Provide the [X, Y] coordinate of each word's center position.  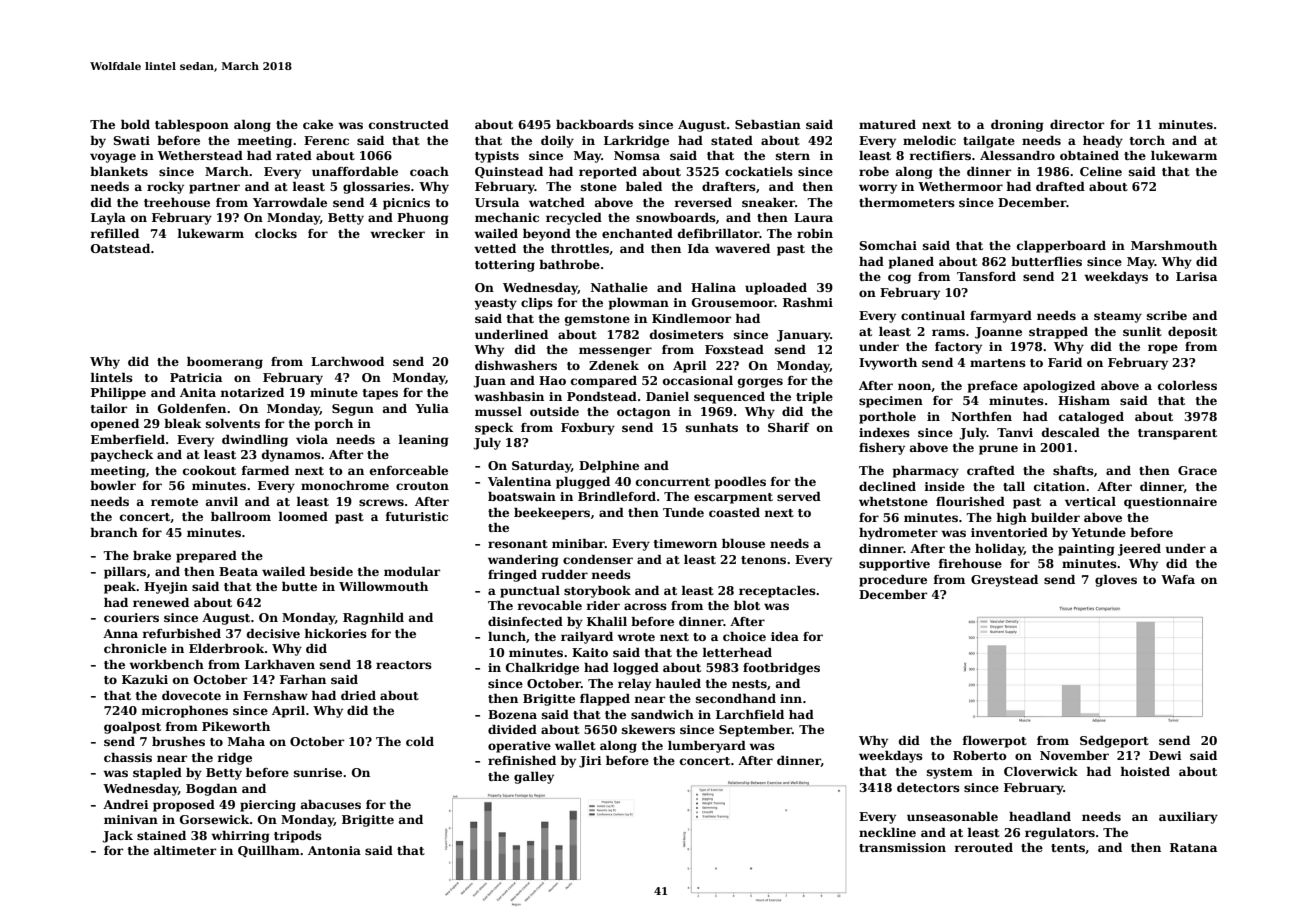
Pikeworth [236, 726]
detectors [928, 787]
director [1077, 124]
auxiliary [1188, 818]
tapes [380, 394]
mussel [498, 411]
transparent [1177, 434]
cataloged [1091, 418]
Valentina [519, 481]
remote [174, 502]
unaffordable [355, 171]
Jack [117, 837]
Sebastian [768, 124]
